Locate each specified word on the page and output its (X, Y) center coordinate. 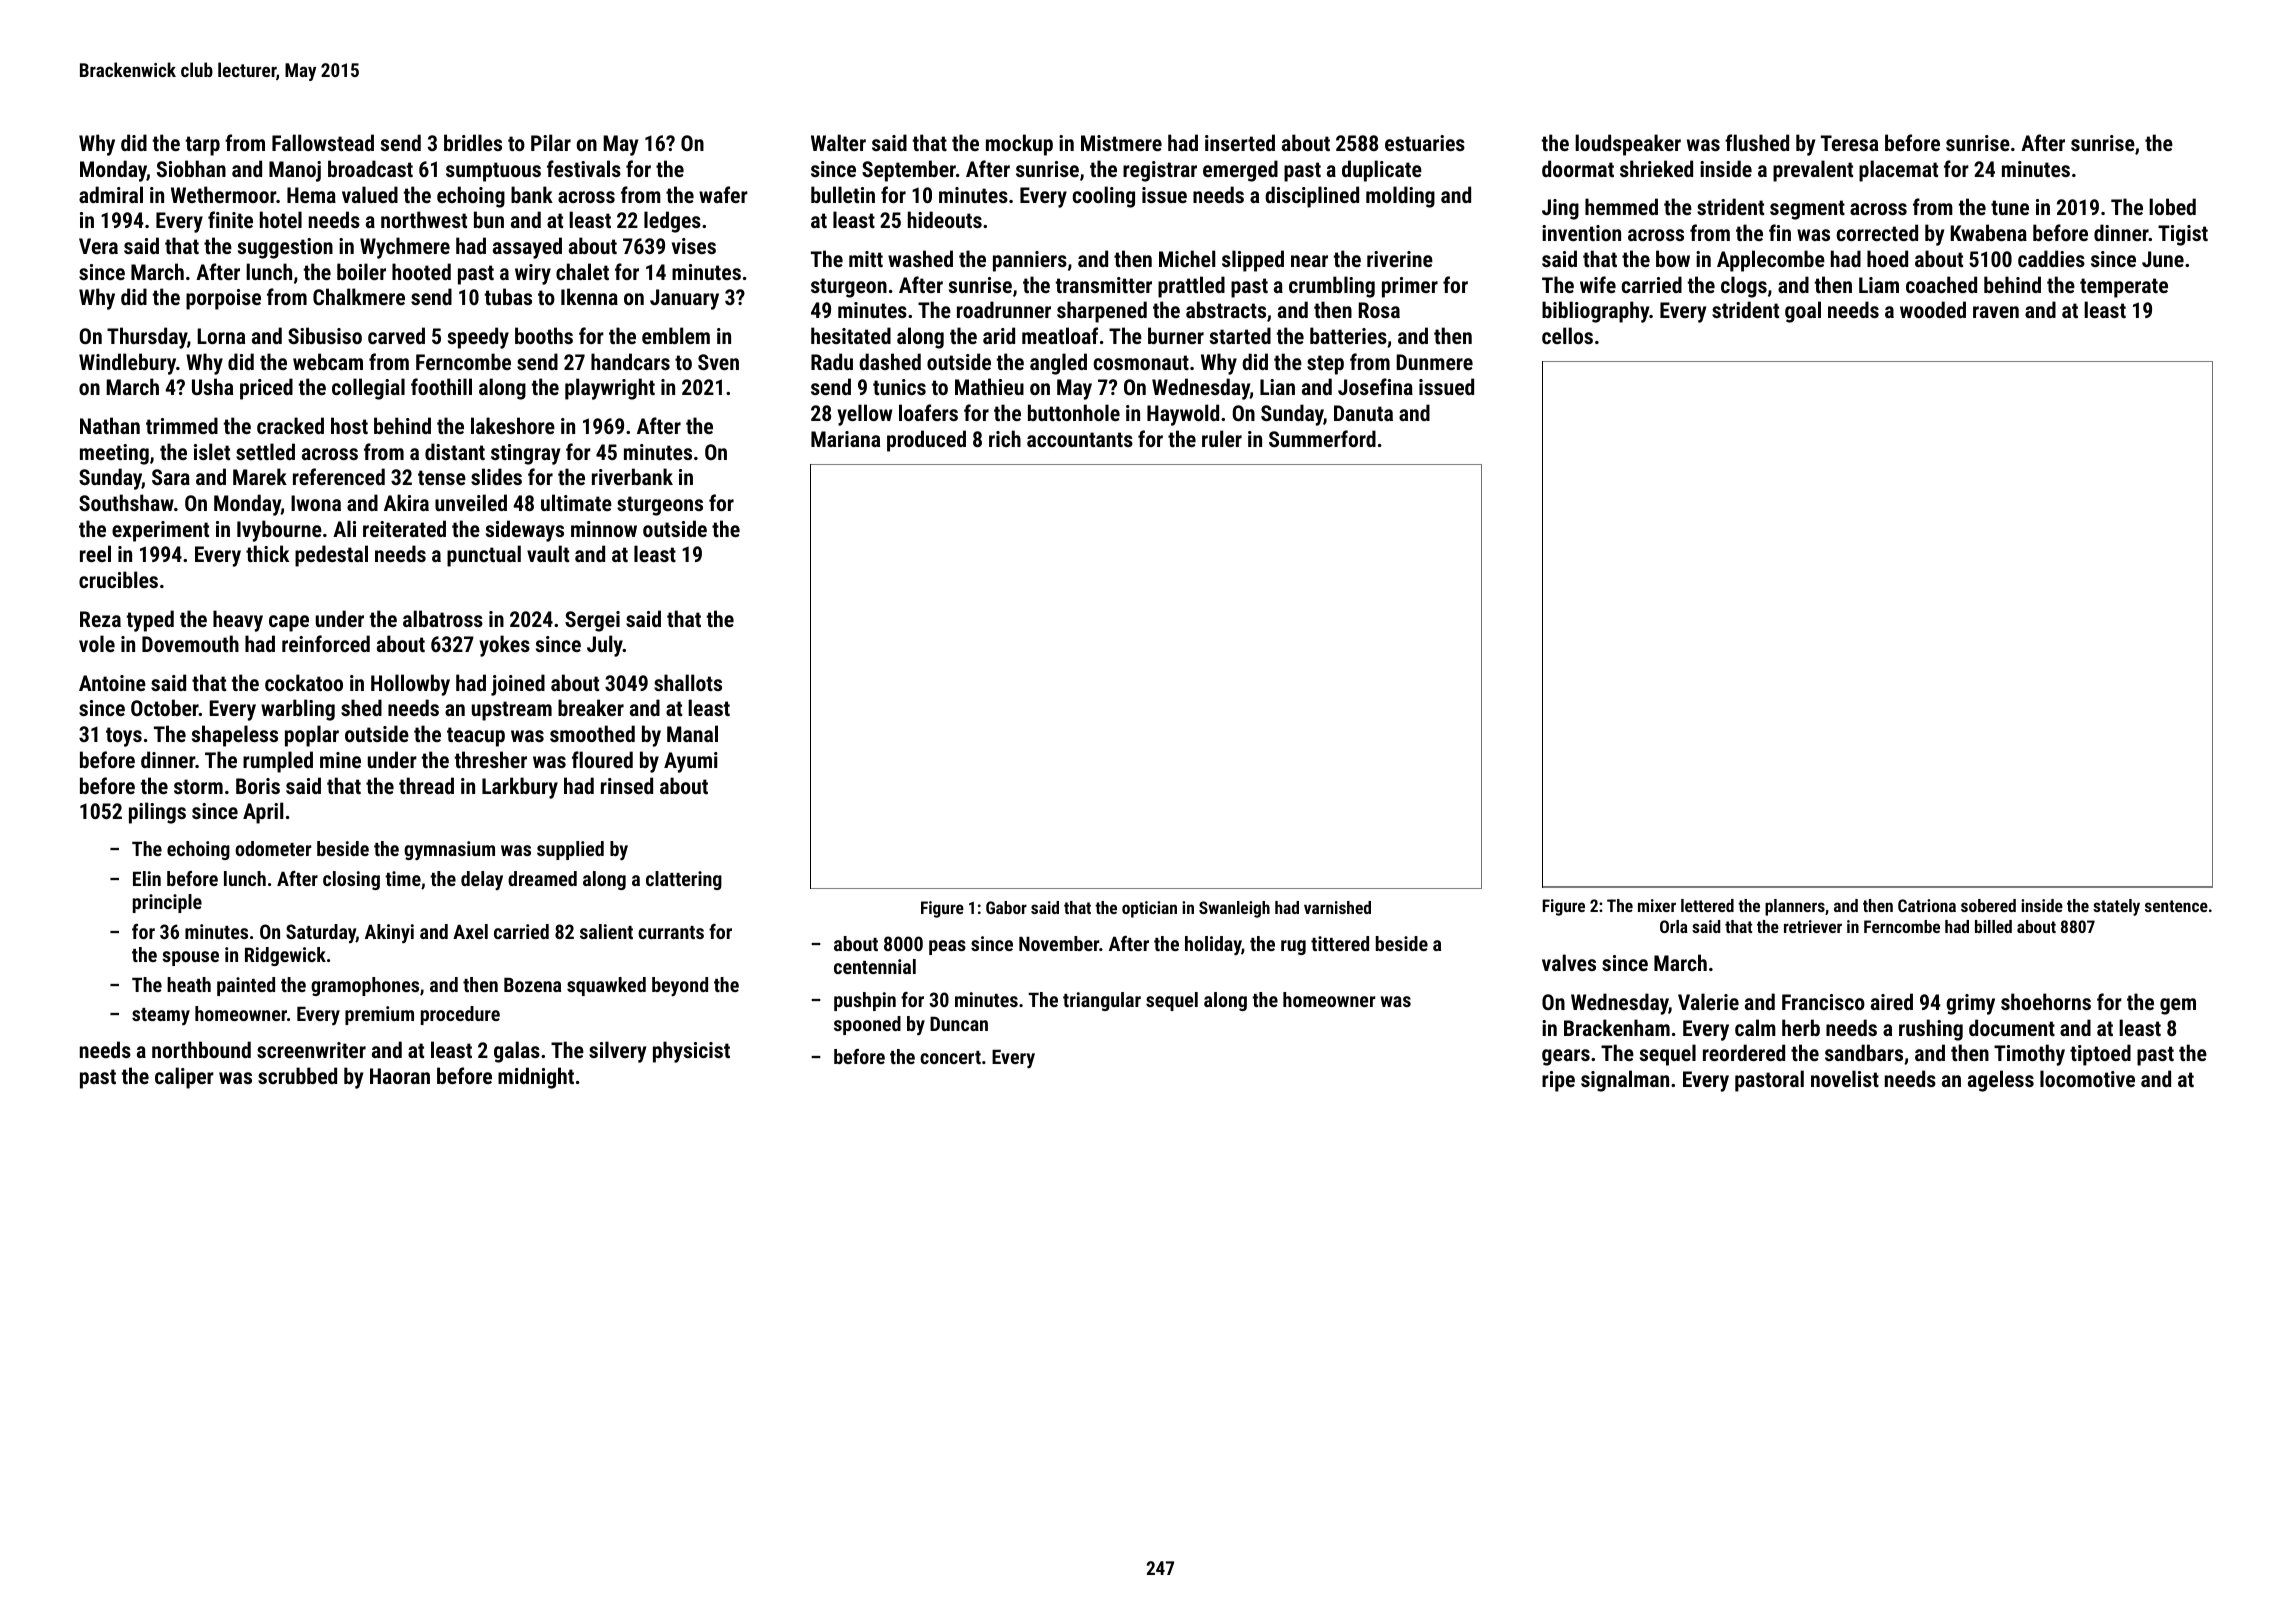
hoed (1887, 258)
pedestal (331, 556)
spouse (190, 958)
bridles (473, 142)
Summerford (1322, 438)
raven (1996, 312)
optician (1149, 909)
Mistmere (1121, 143)
